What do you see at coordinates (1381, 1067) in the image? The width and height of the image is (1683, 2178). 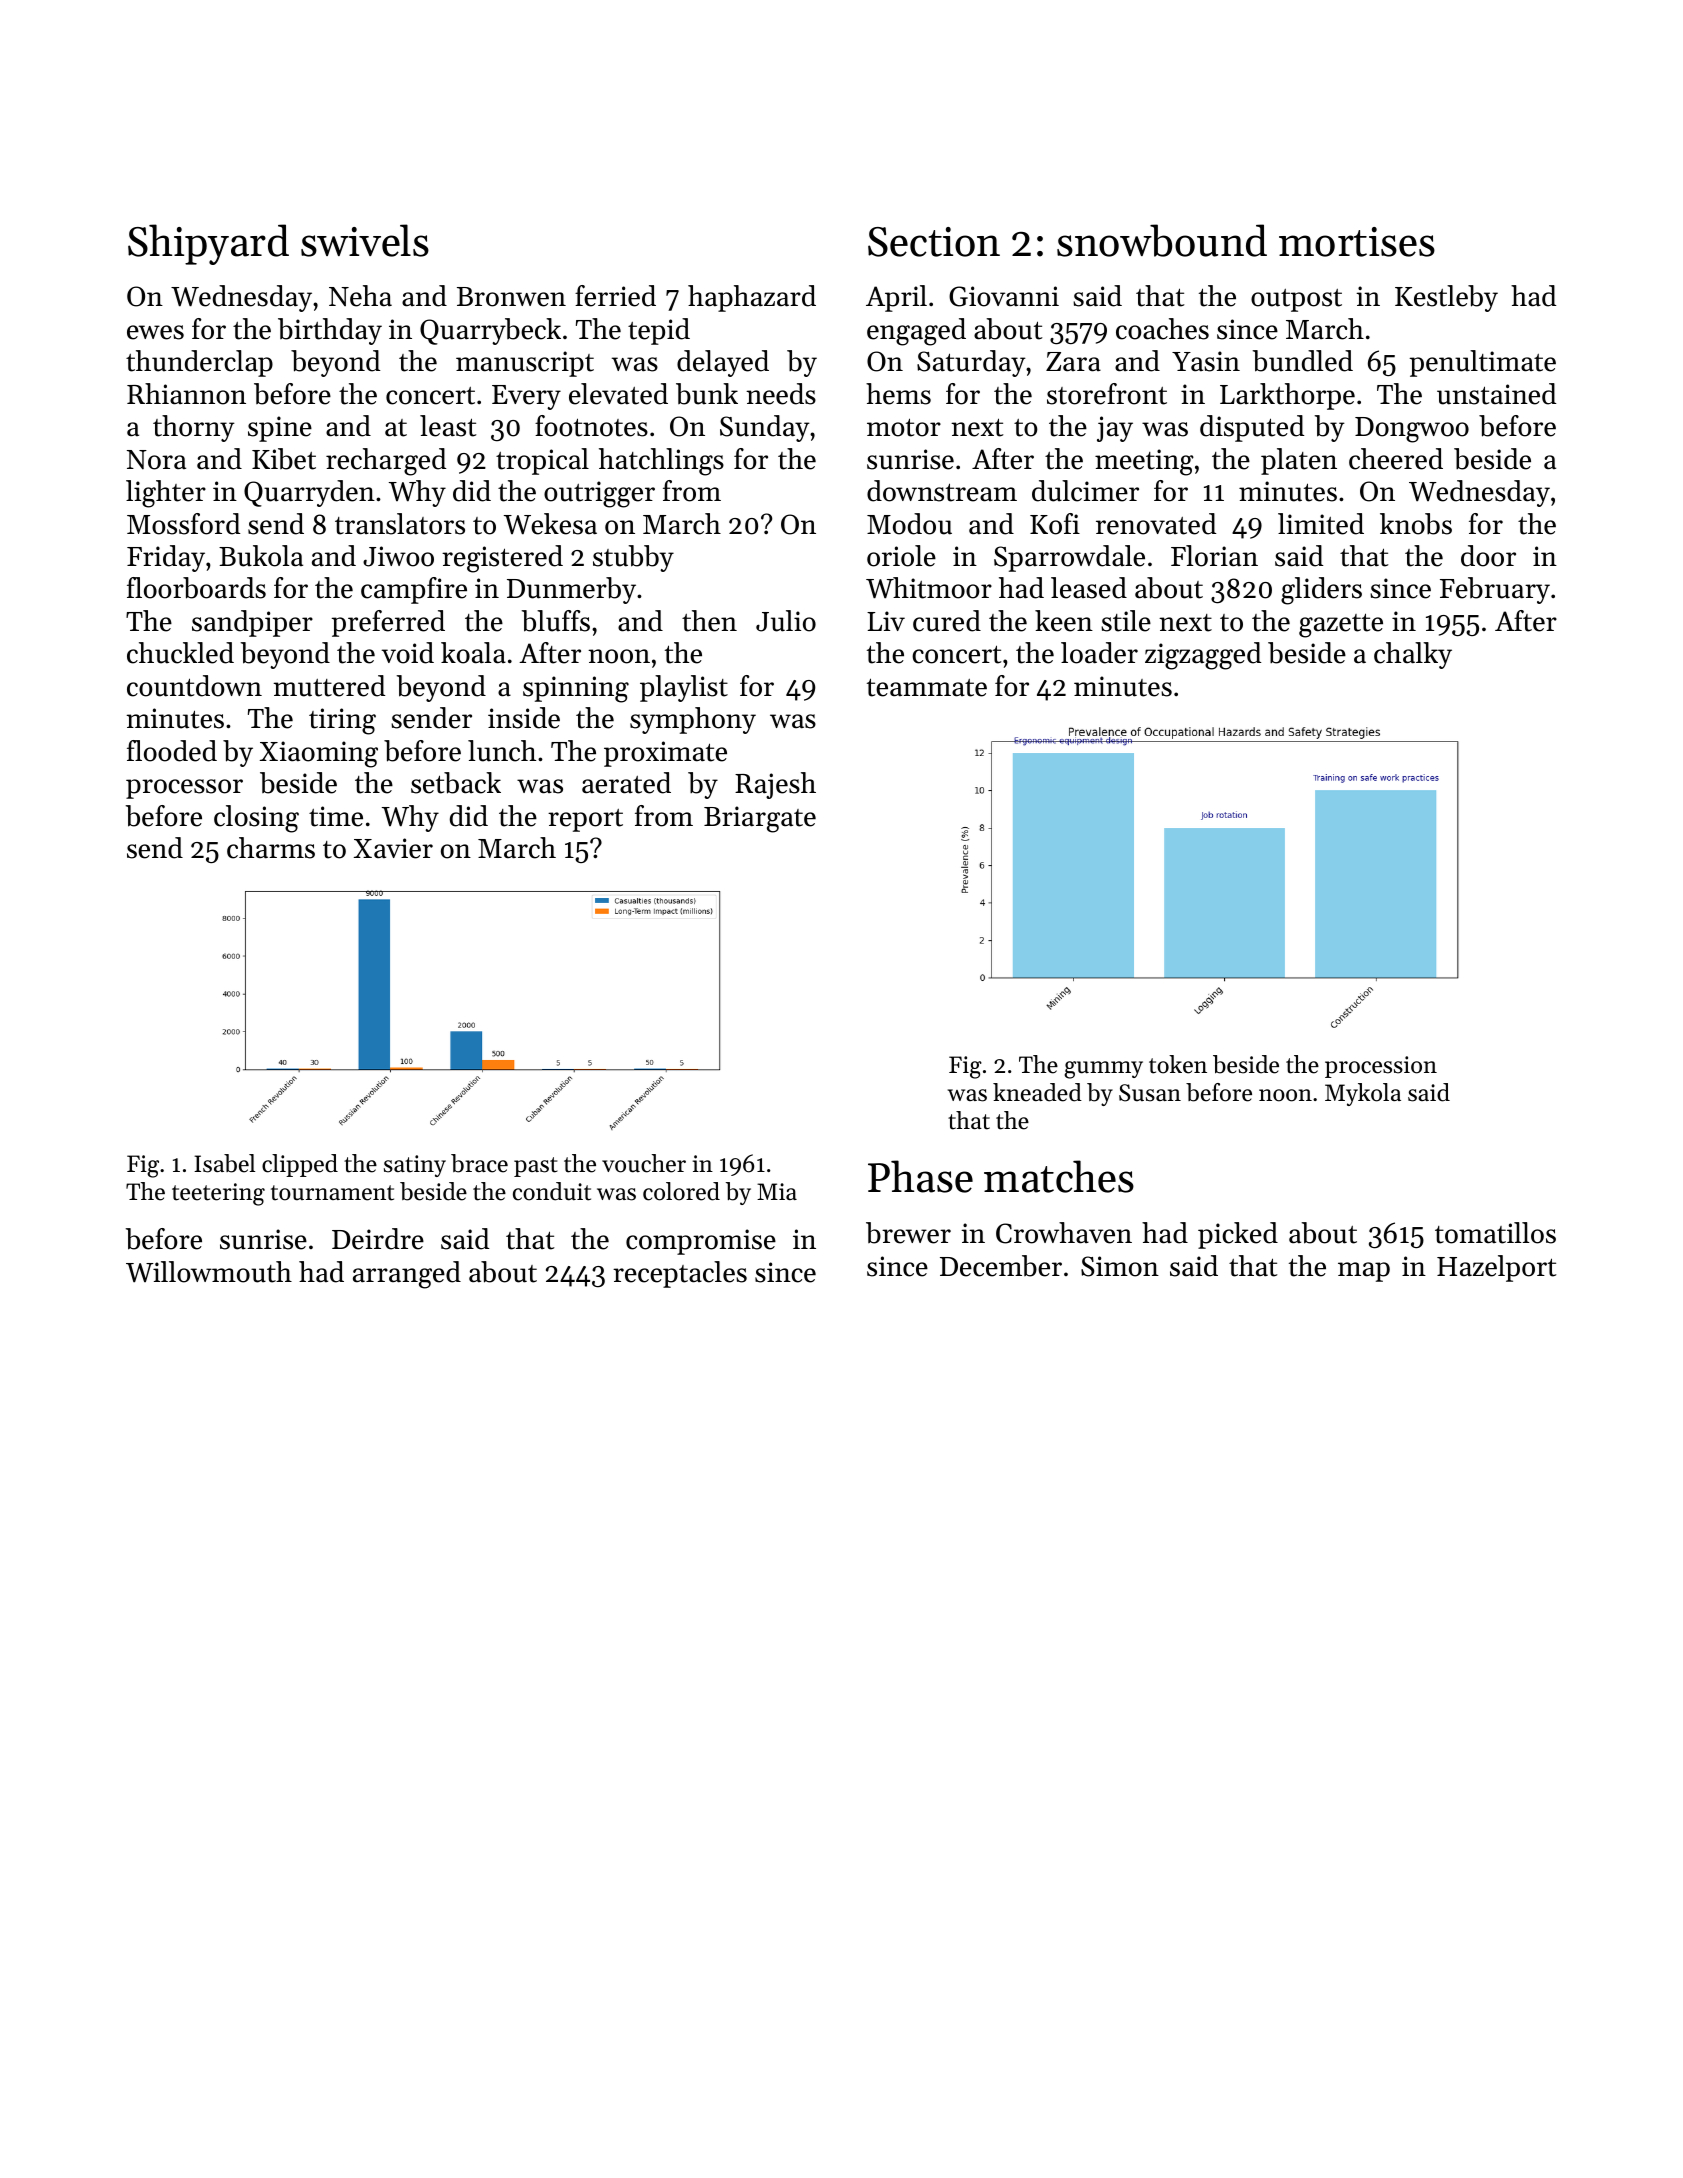 I see `procession` at bounding box center [1381, 1067].
